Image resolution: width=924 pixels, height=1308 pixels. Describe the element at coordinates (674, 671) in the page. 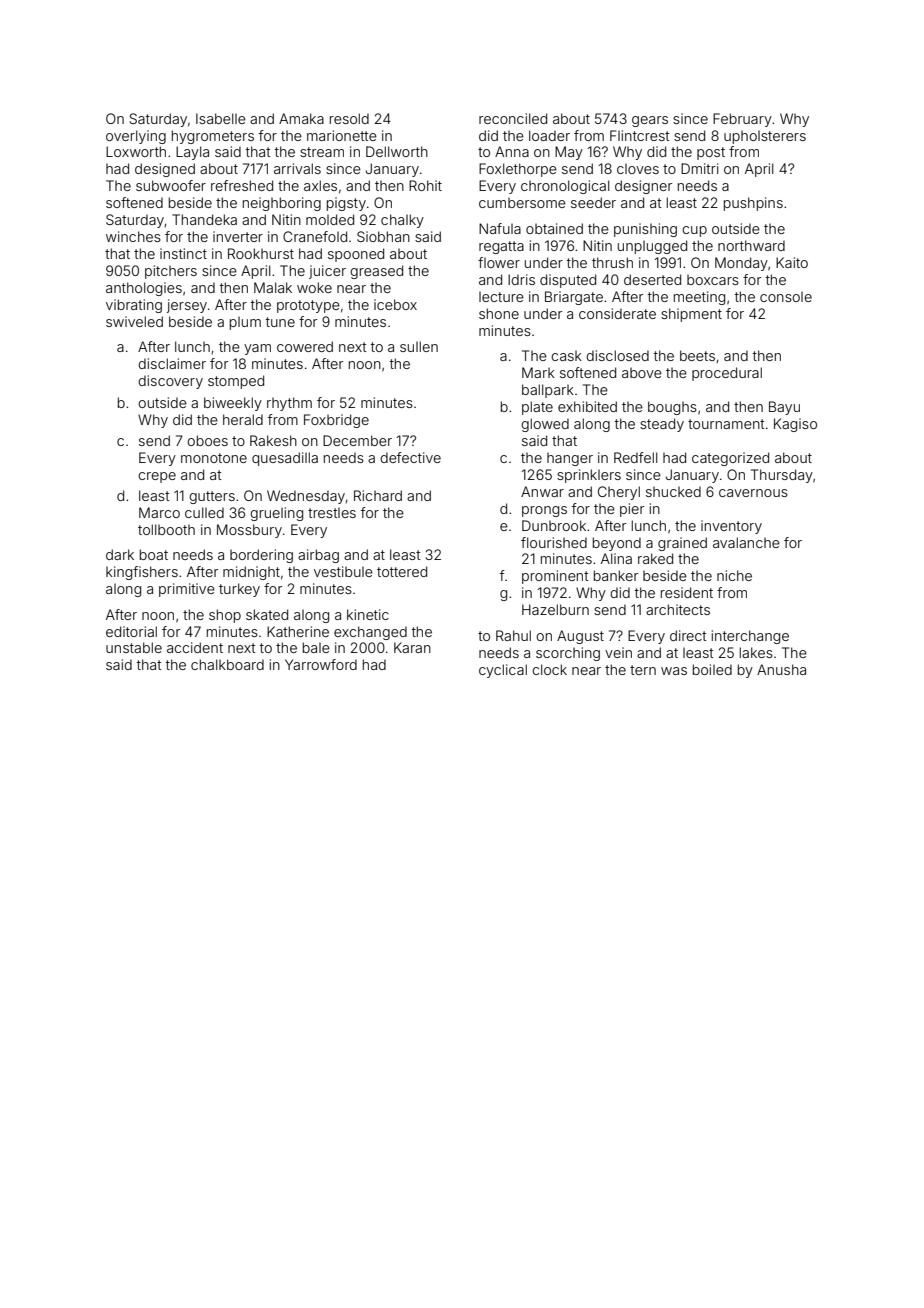

I see `was` at that location.
